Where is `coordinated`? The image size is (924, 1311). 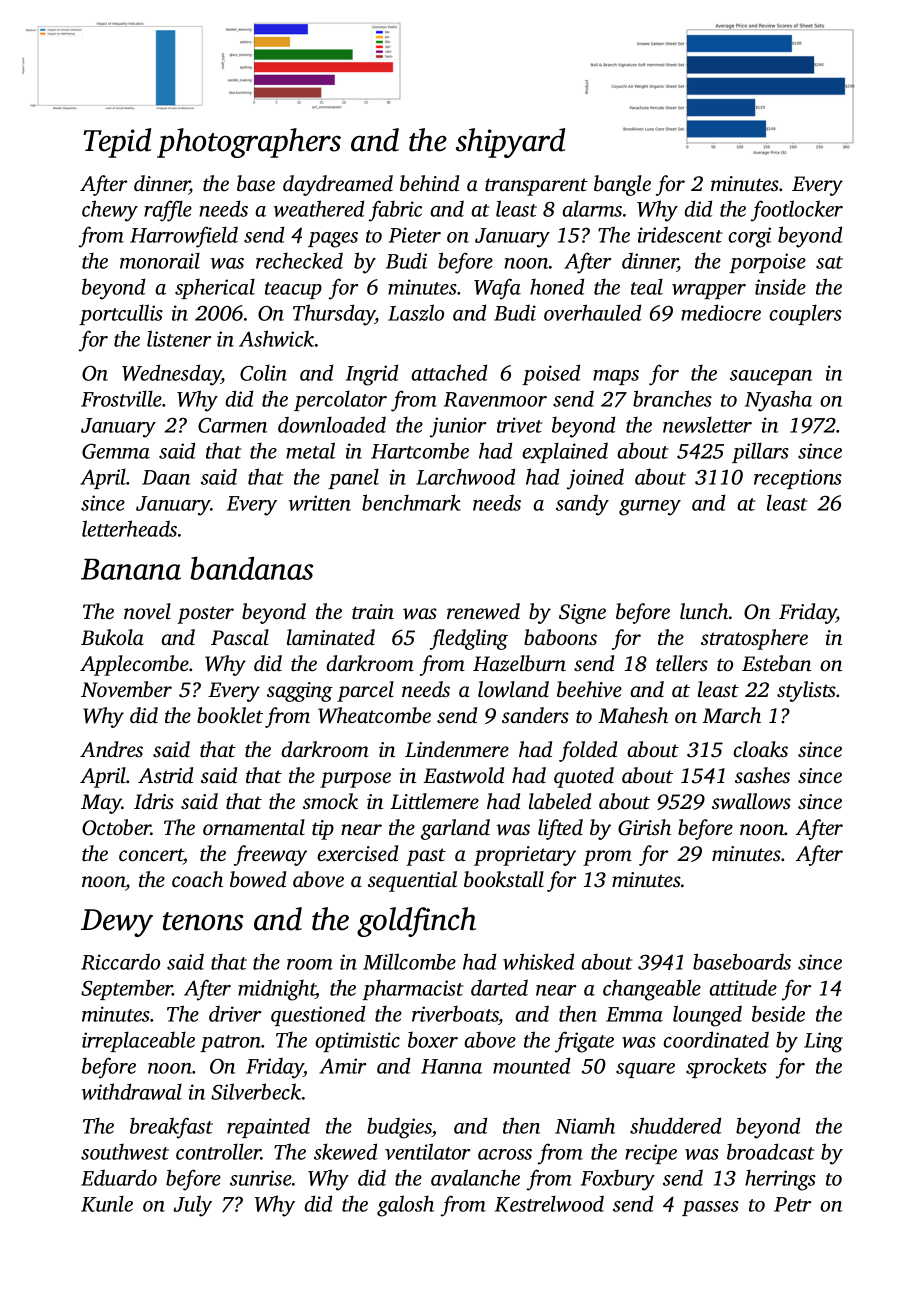
coordinated is located at coordinates (716, 1039).
